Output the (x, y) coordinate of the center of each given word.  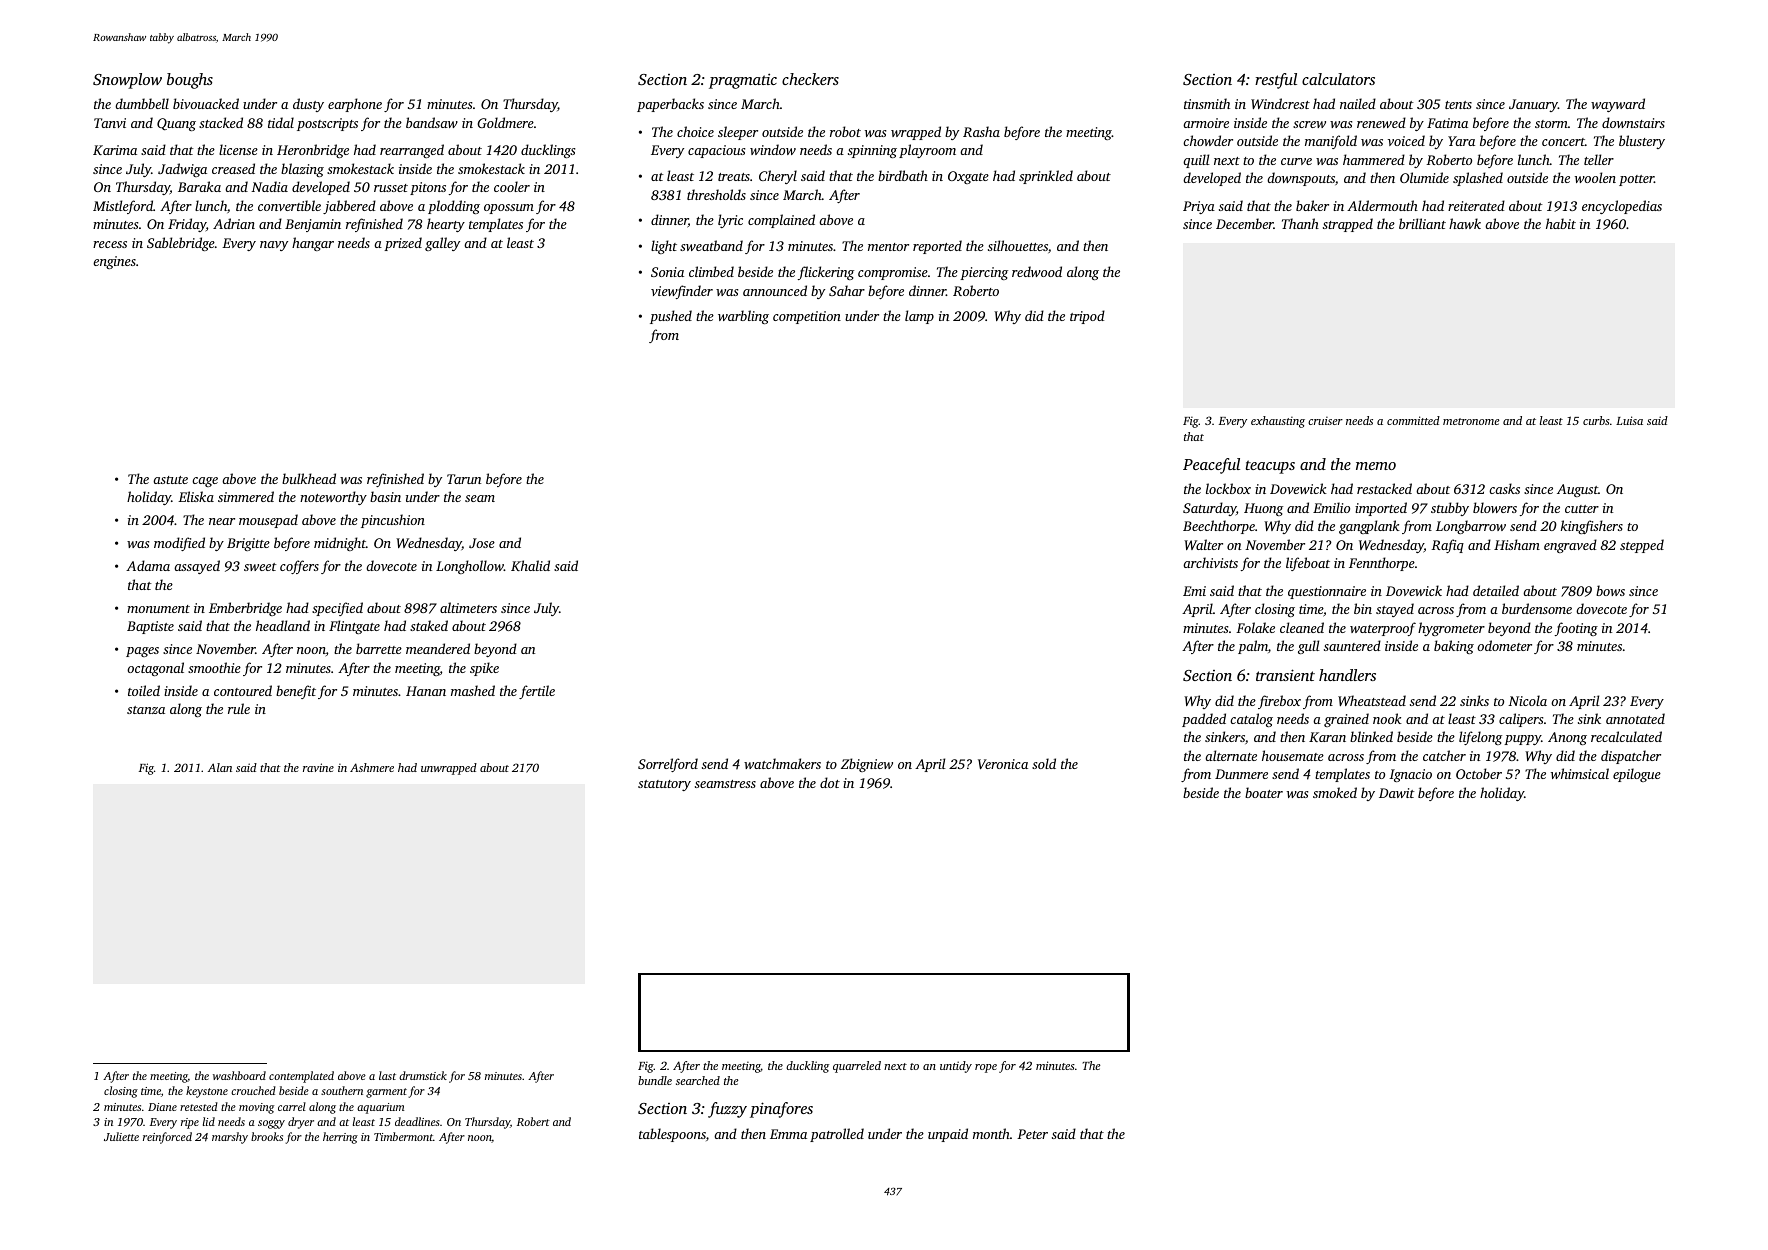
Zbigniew (867, 765)
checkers (810, 79)
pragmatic (743, 81)
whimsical (1580, 773)
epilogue (1637, 775)
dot (830, 782)
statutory (664, 785)
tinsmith (1207, 103)
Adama (148, 565)
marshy (230, 1138)
